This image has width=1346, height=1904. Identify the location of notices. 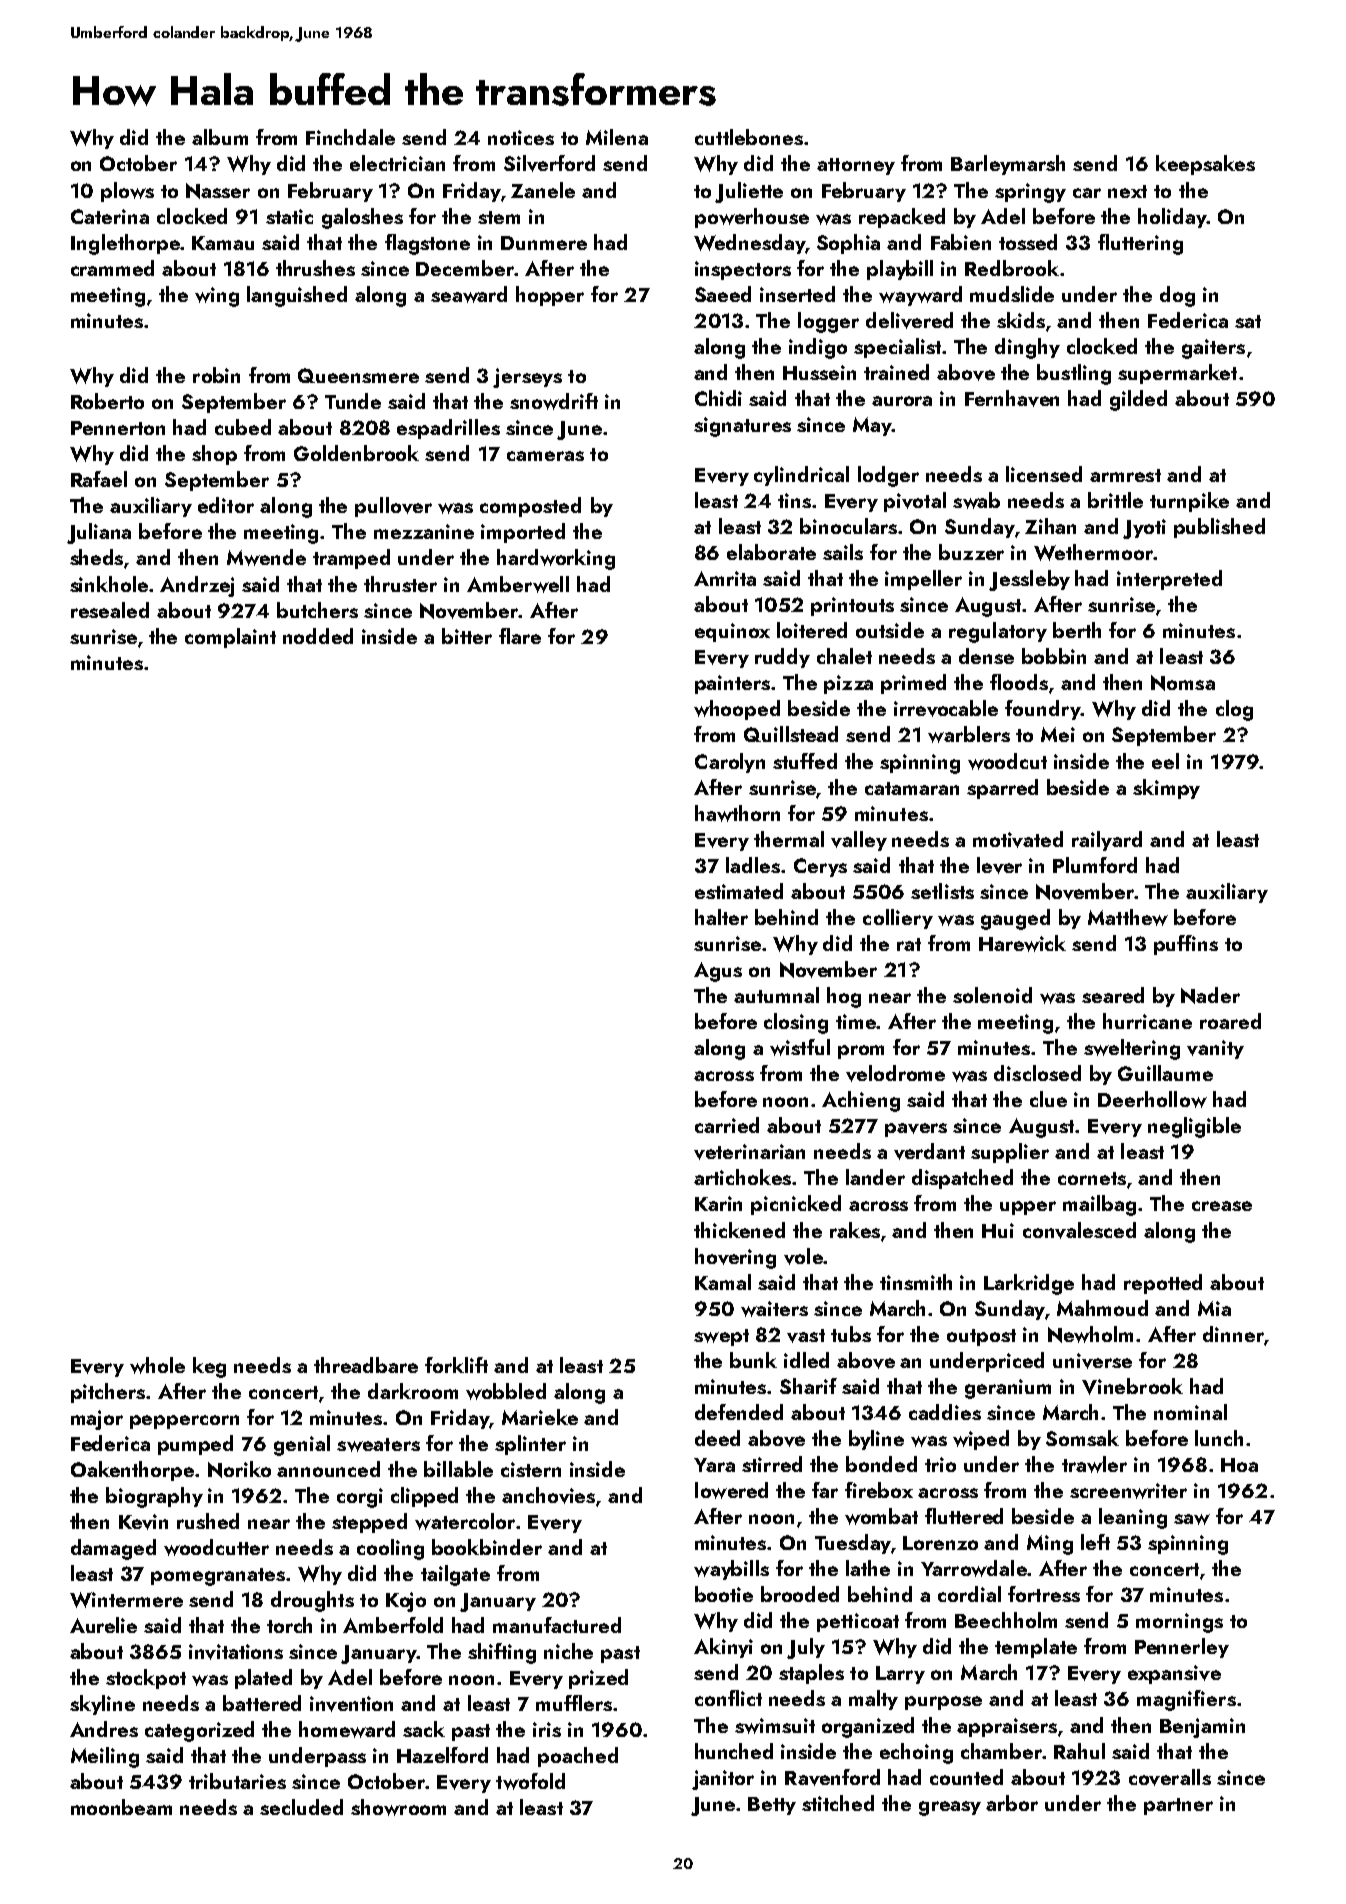
(521, 137).
